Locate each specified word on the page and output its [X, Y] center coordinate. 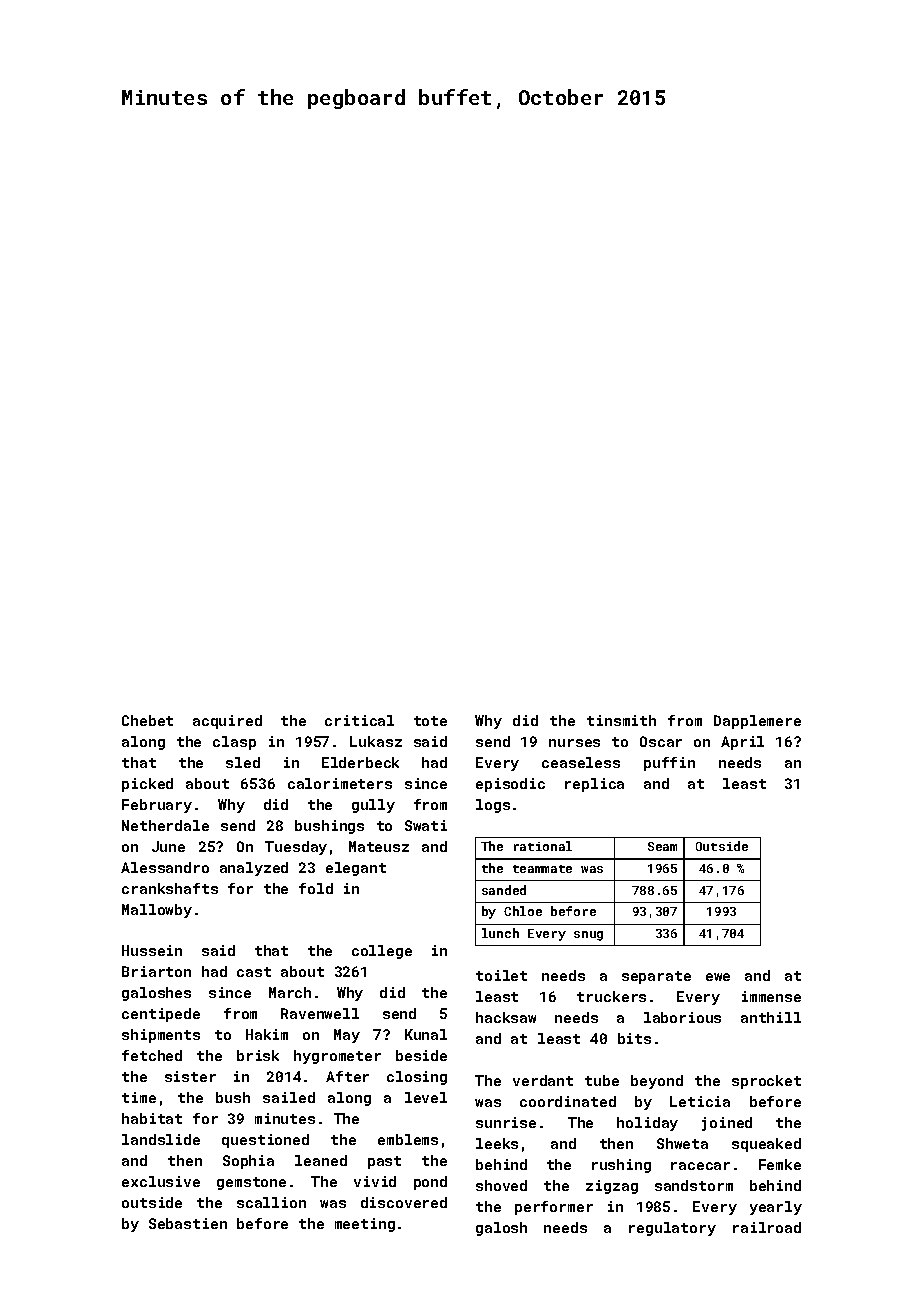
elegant [356, 869]
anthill [771, 1017]
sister [190, 1076]
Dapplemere [757, 722]
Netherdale [165, 825]
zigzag [612, 1187]
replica [594, 785]
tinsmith [621, 720]
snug [588, 936]
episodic [510, 785]
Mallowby [157, 911]
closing [417, 1078]
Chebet [147, 720]
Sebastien [188, 1223]
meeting [365, 1225]
